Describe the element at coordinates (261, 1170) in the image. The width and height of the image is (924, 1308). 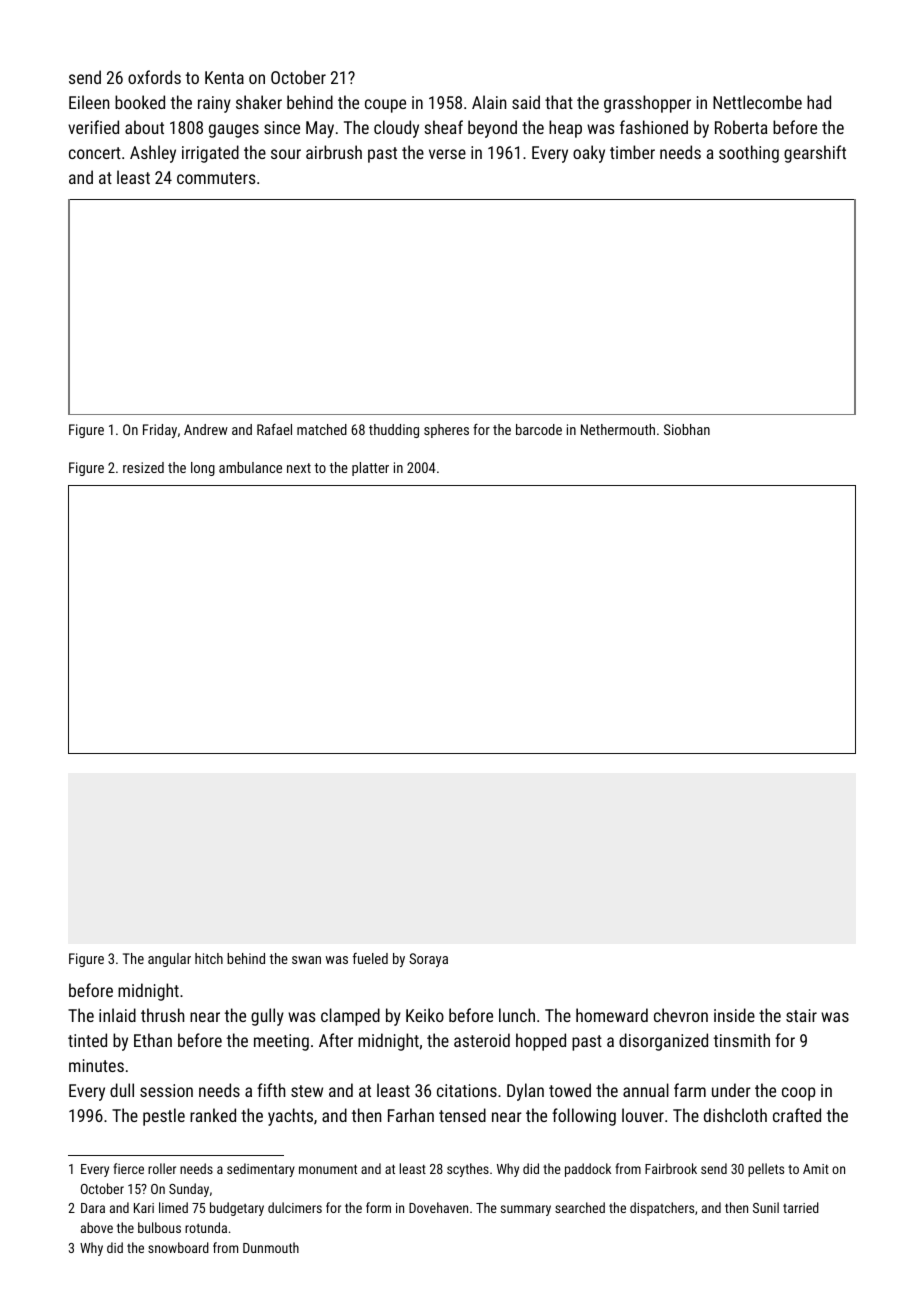
I see `sedimentary` at that location.
